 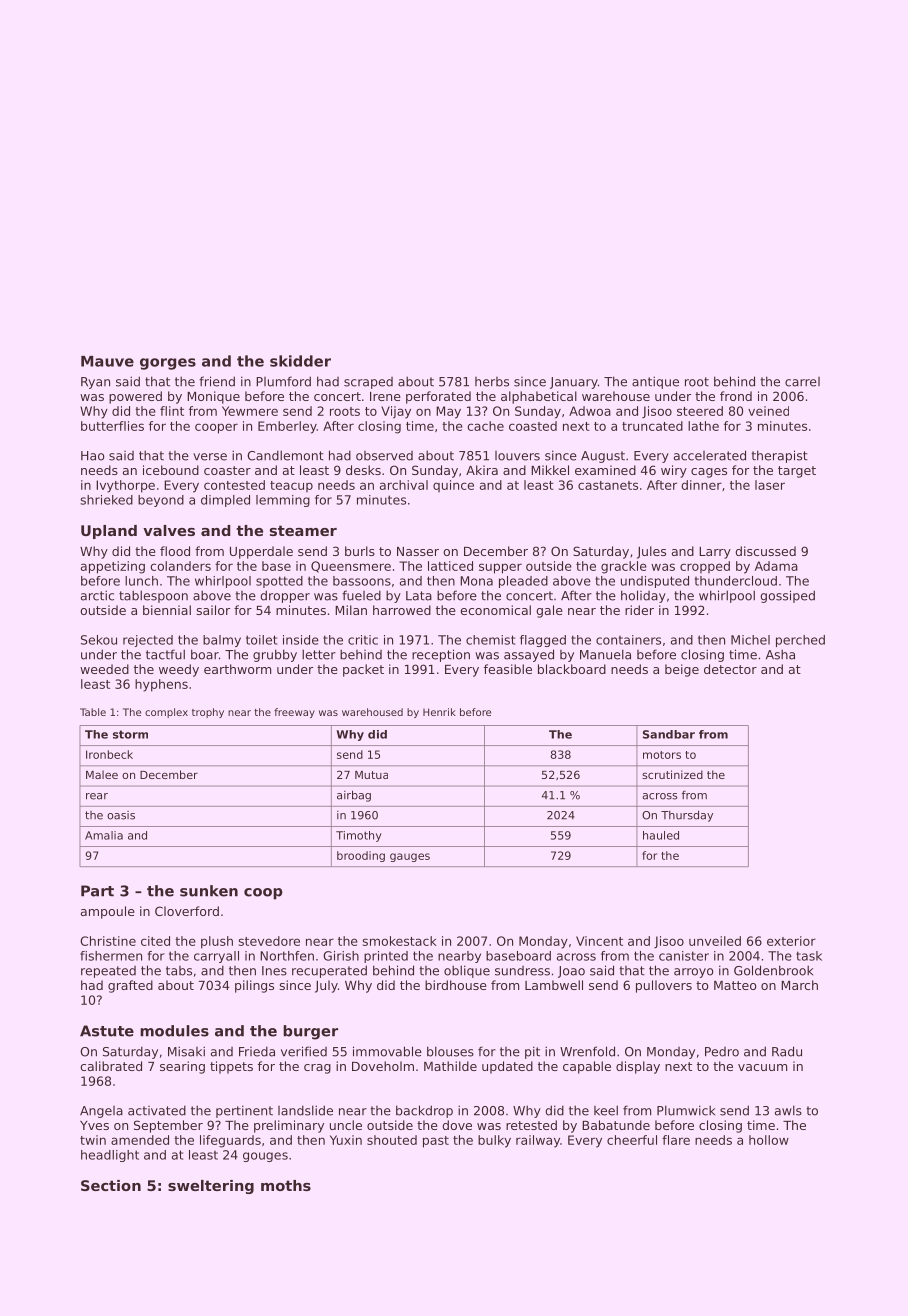 I want to click on amended, so click(x=140, y=1140).
